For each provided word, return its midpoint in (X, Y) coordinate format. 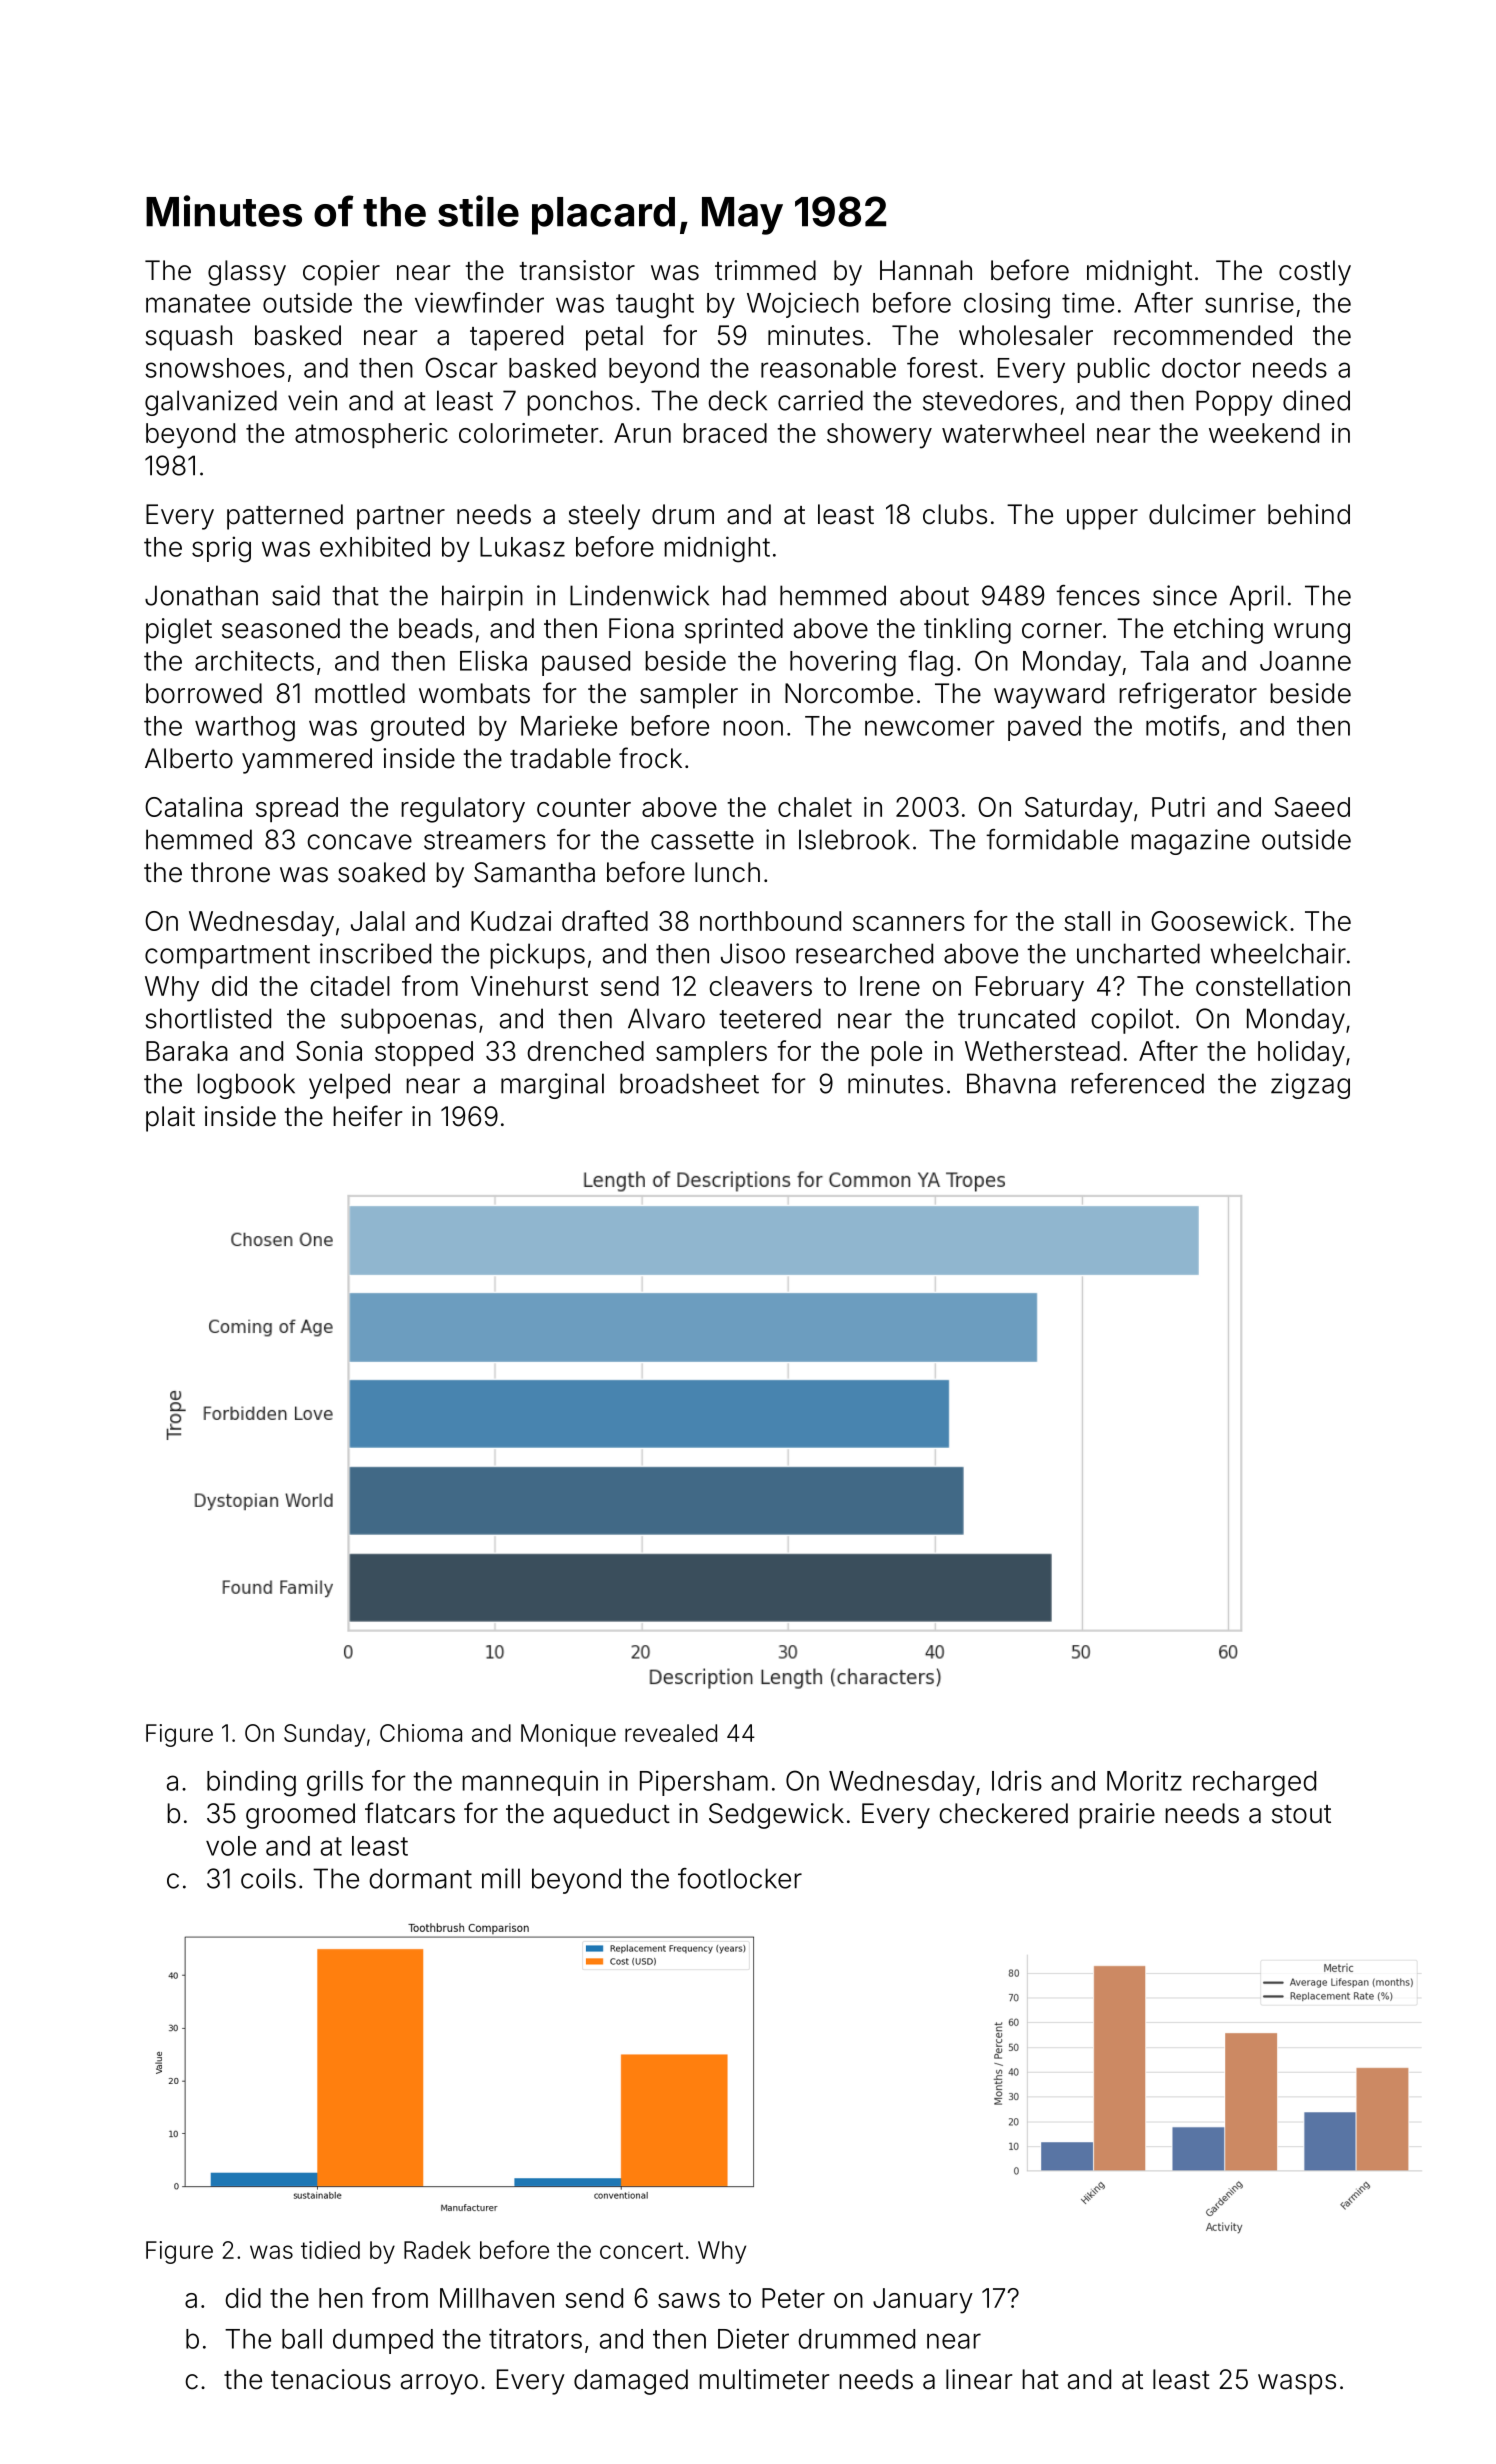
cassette (702, 840)
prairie (1117, 1816)
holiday (1301, 1054)
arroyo (439, 2384)
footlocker (740, 1878)
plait (170, 1119)
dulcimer (1202, 514)
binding (251, 1783)
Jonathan (201, 595)
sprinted (734, 631)
